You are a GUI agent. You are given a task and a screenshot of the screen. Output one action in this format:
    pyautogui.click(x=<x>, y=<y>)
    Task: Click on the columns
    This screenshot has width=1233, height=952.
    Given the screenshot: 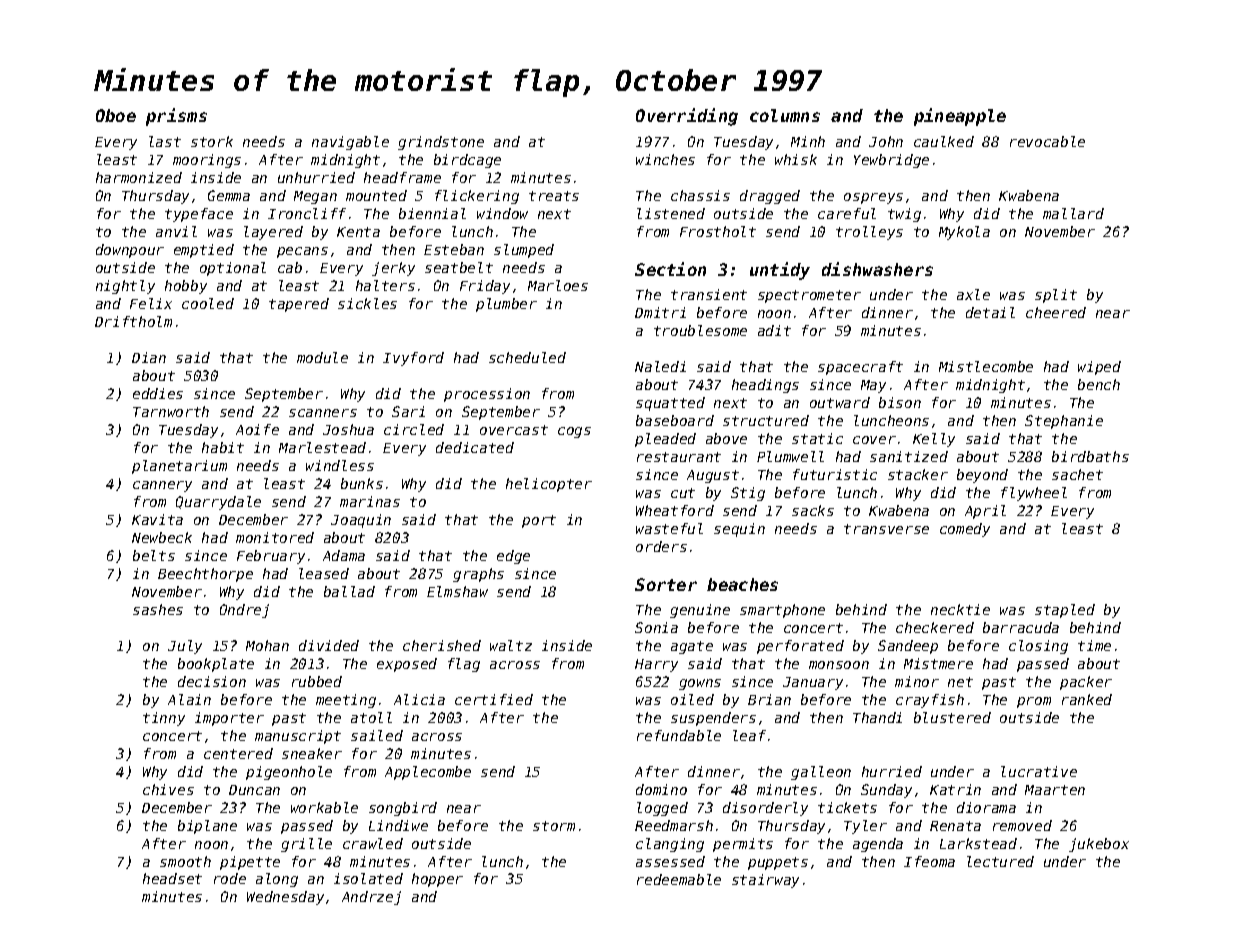 What is the action you would take?
    pyautogui.click(x=785, y=115)
